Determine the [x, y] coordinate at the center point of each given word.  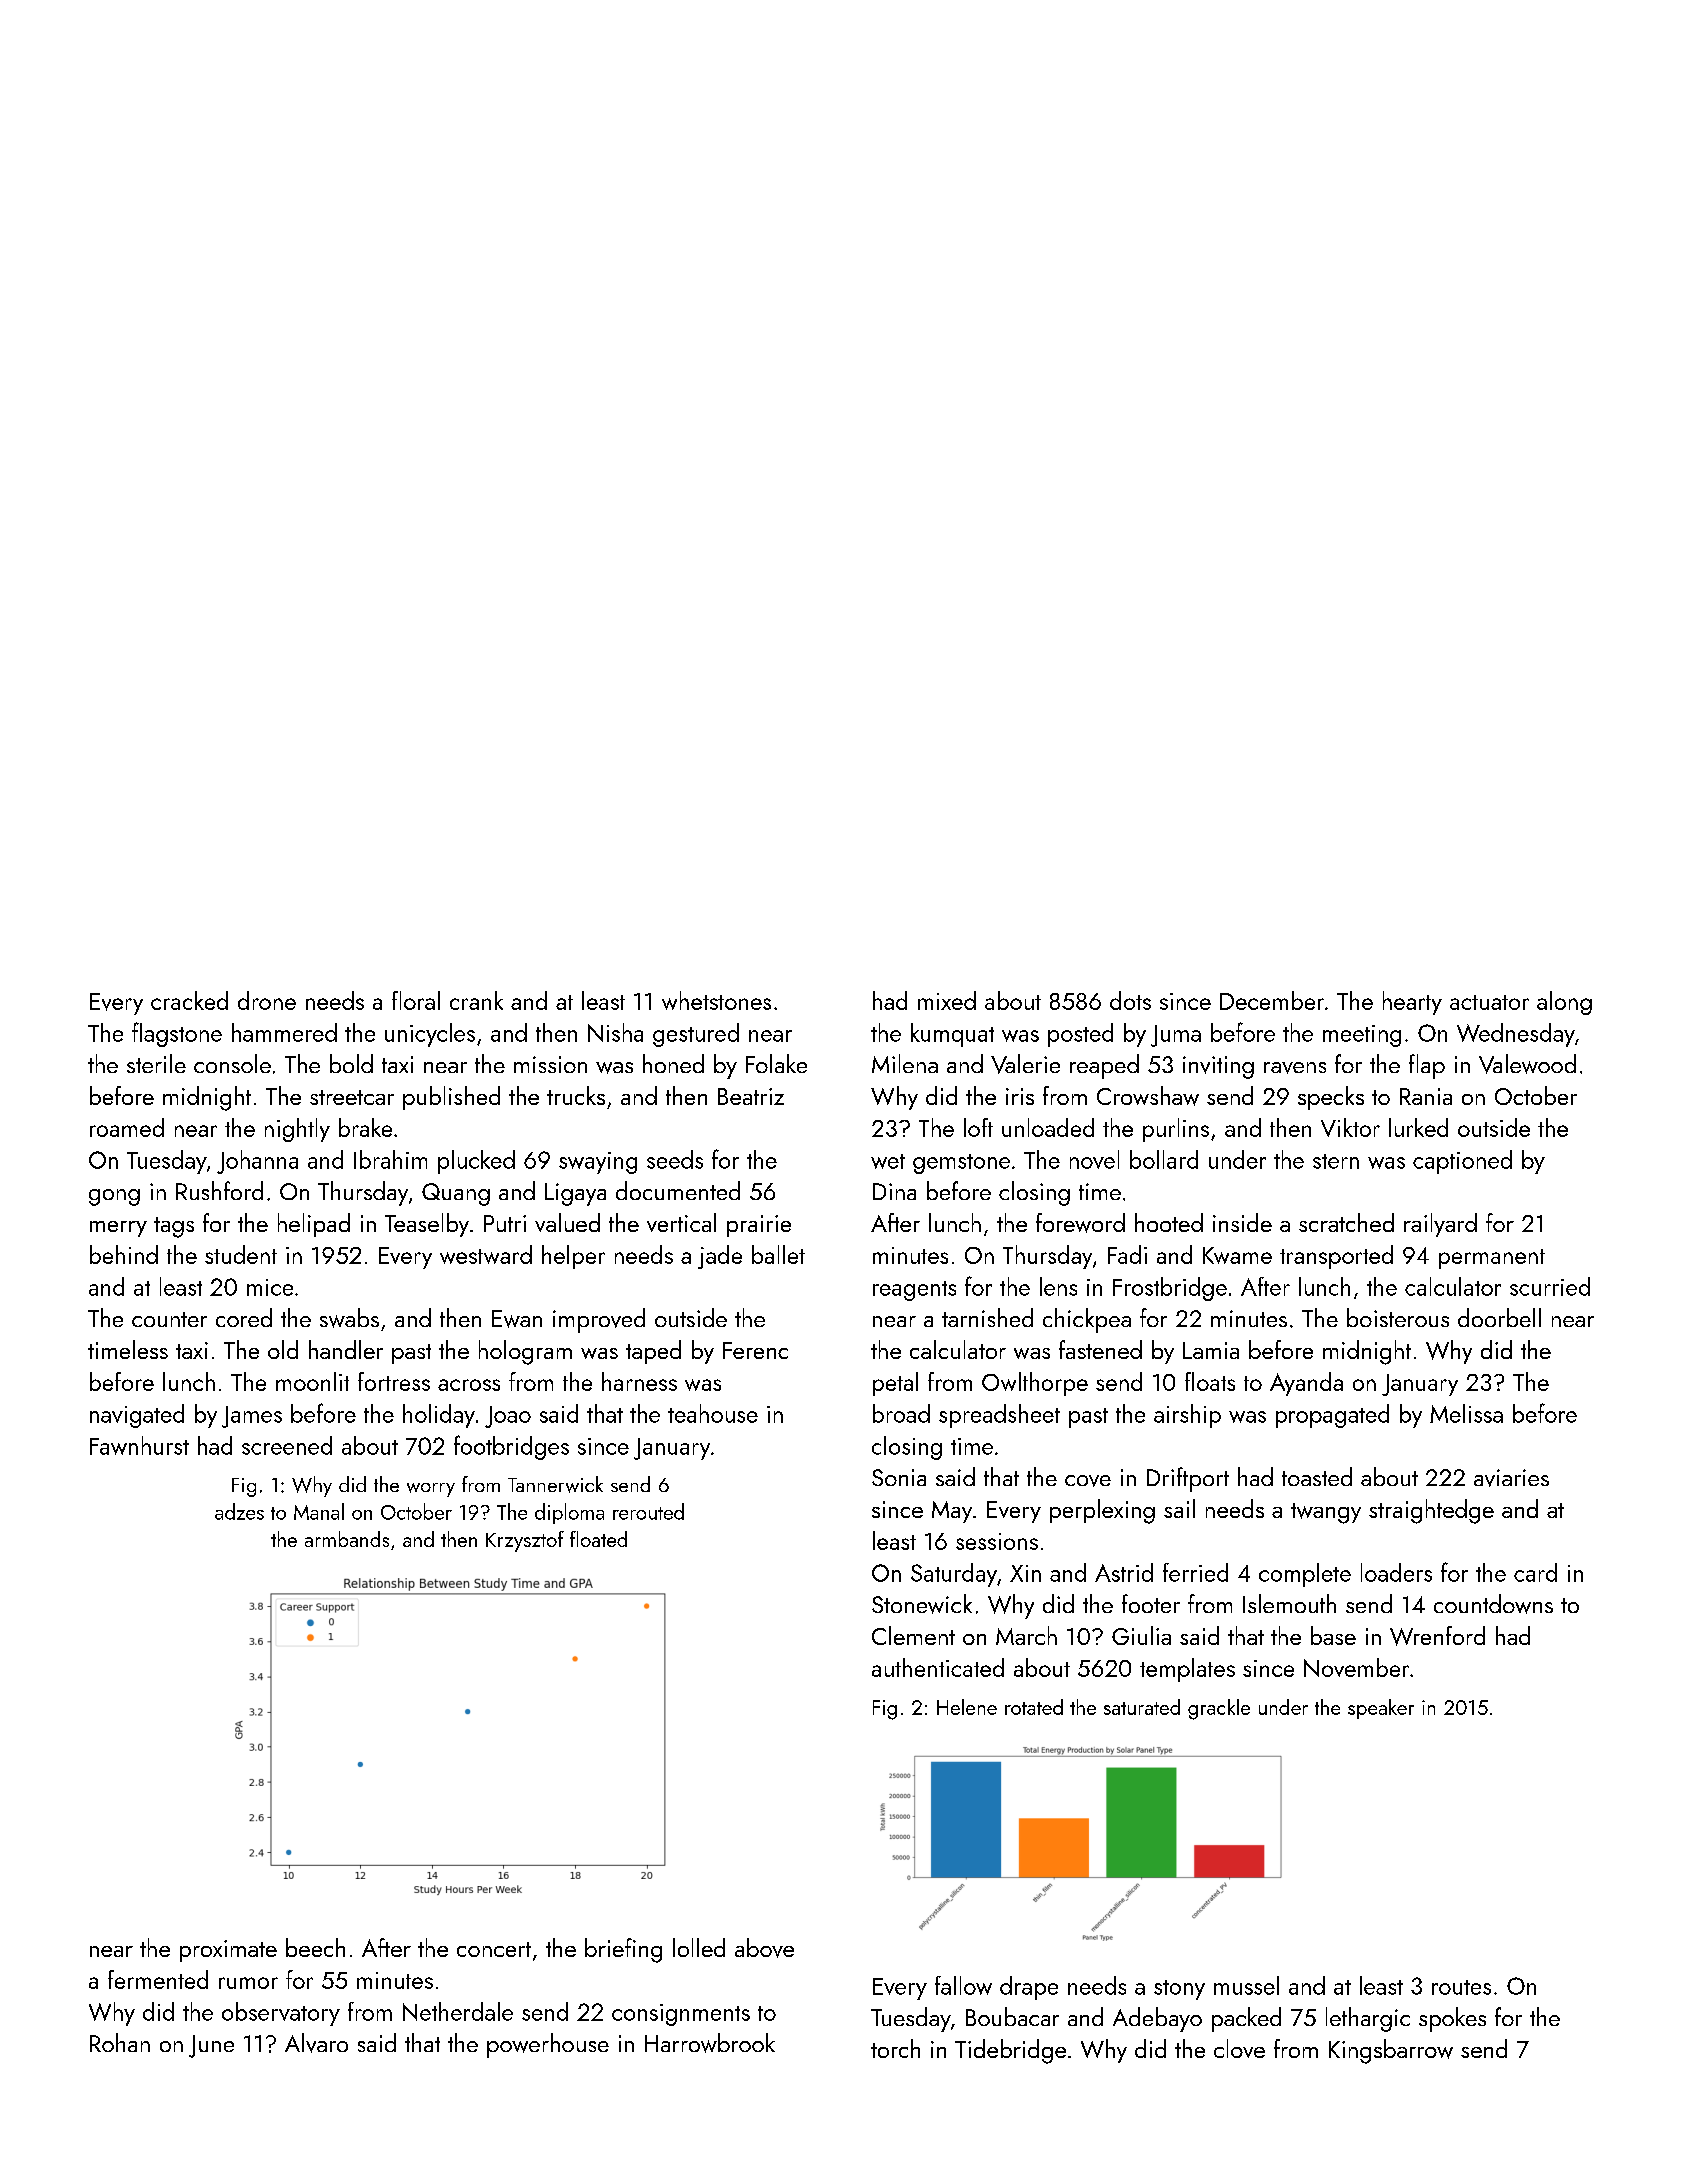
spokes [1452, 2019]
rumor [248, 1983]
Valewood [1527, 1064]
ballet [778, 1254]
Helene [967, 1707]
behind [124, 1254]
